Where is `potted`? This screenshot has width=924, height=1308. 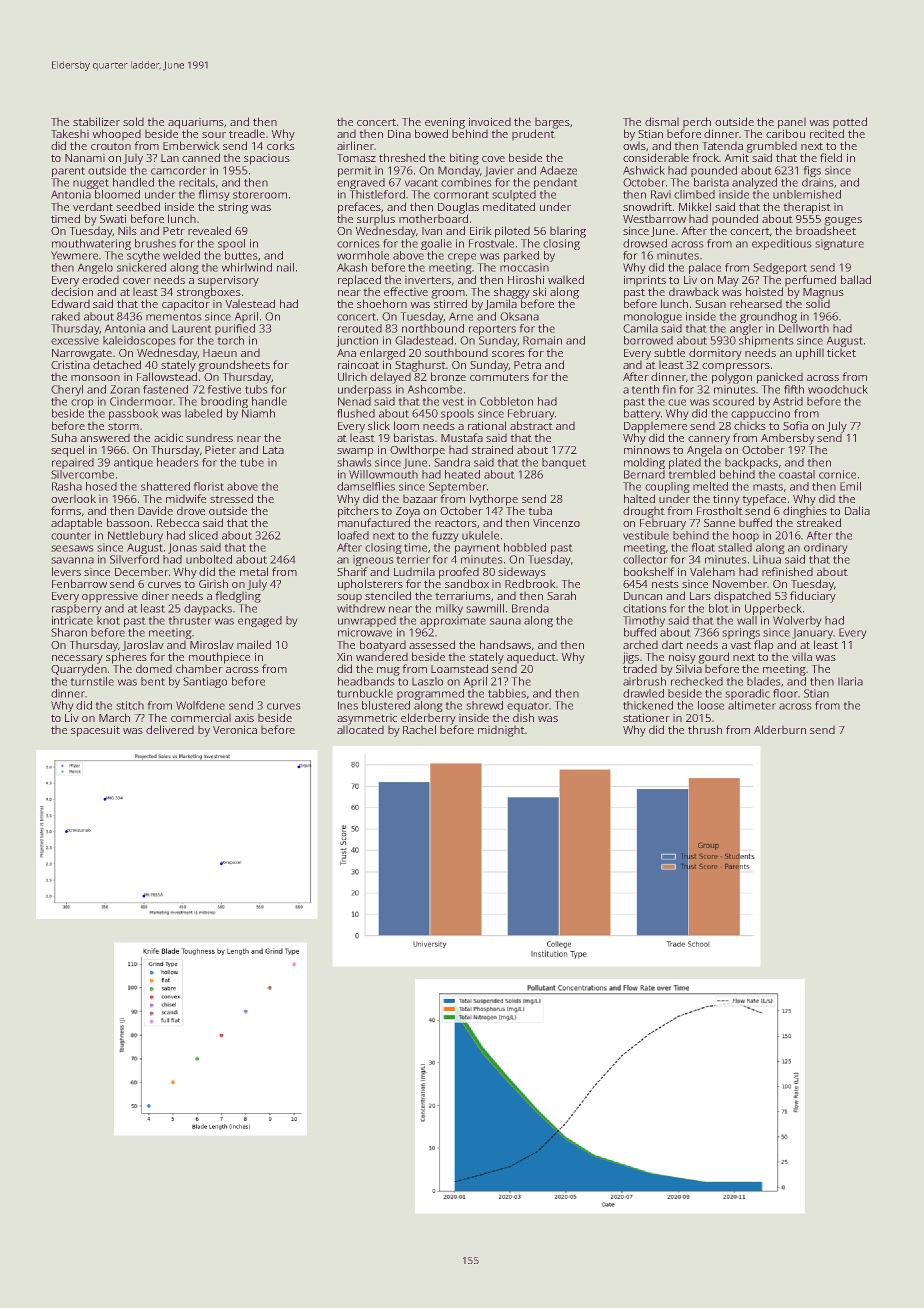
potted is located at coordinates (850, 123).
